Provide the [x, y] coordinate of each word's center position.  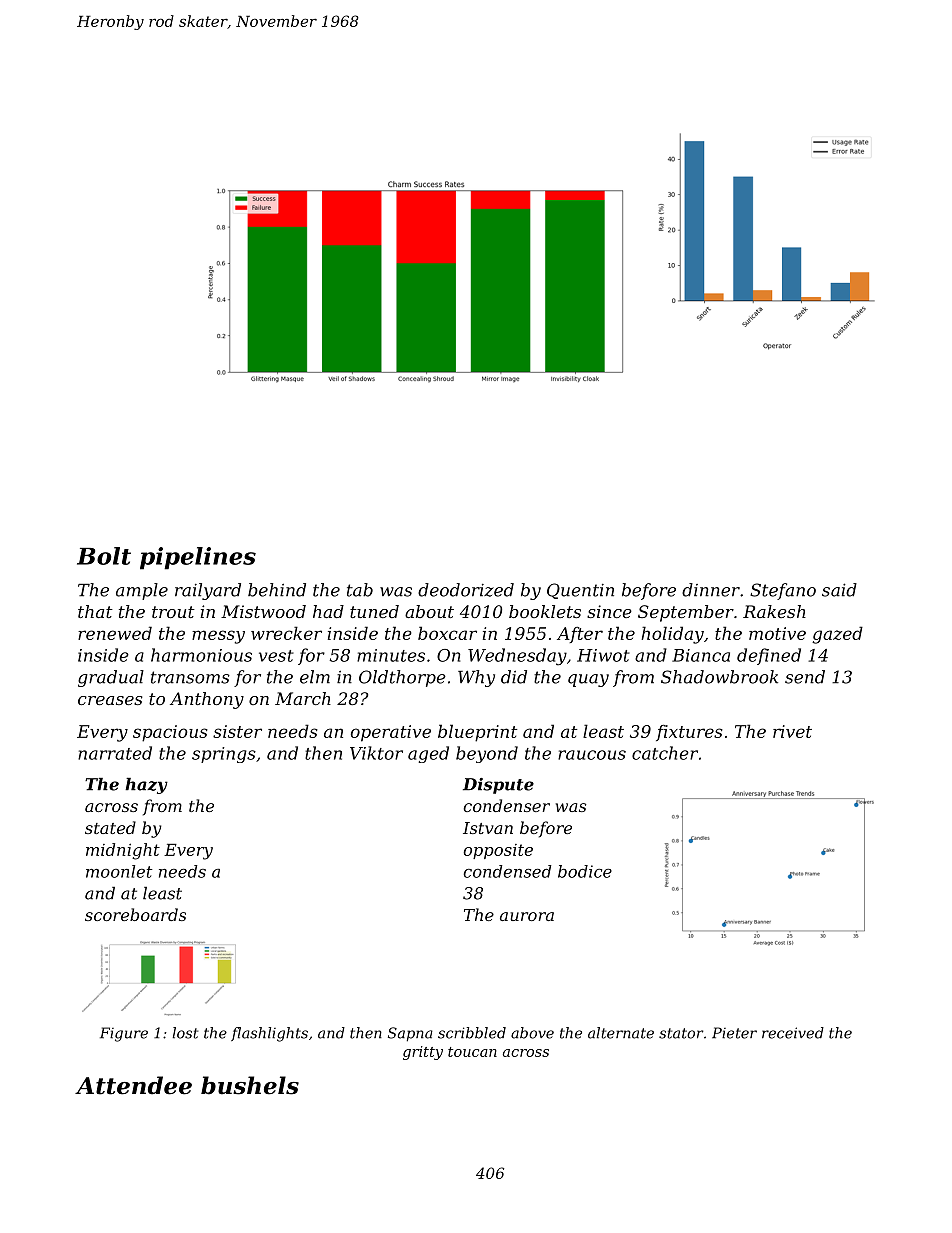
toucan [472, 1052]
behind [277, 590]
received [793, 1033]
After [580, 635]
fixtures [689, 733]
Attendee [133, 1085]
